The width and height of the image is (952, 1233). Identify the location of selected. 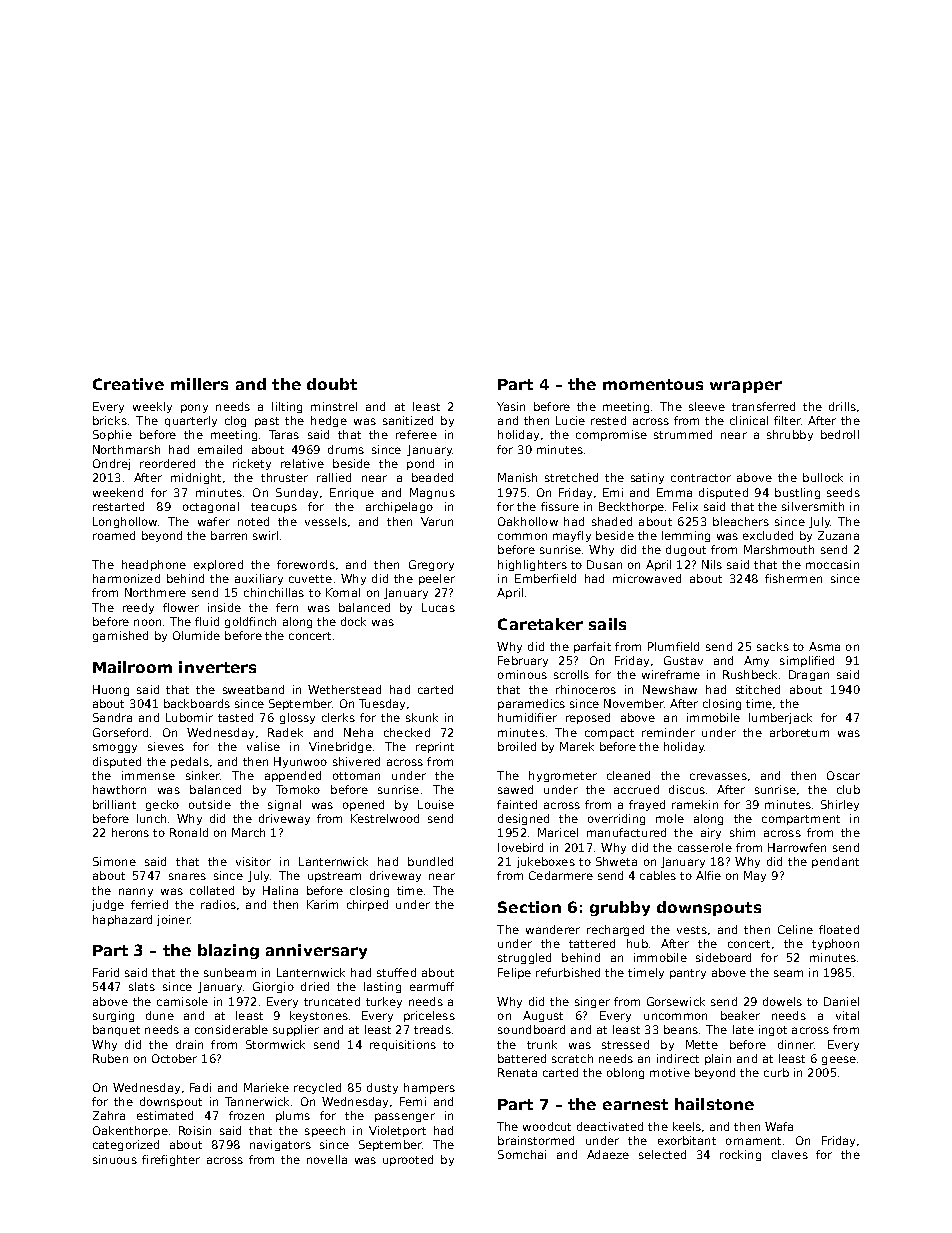
(662, 1154).
